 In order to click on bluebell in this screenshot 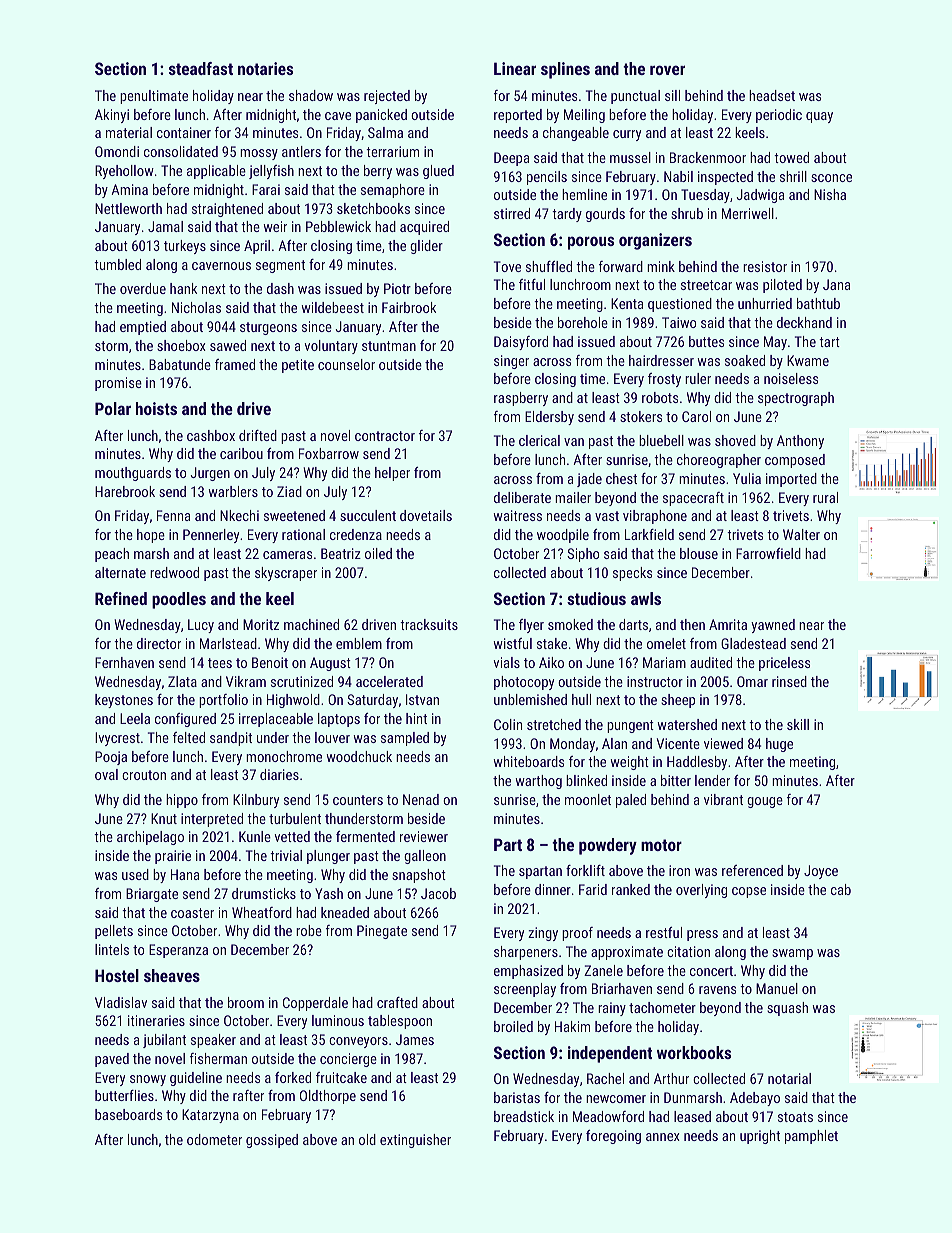, I will do `click(661, 440)`.
